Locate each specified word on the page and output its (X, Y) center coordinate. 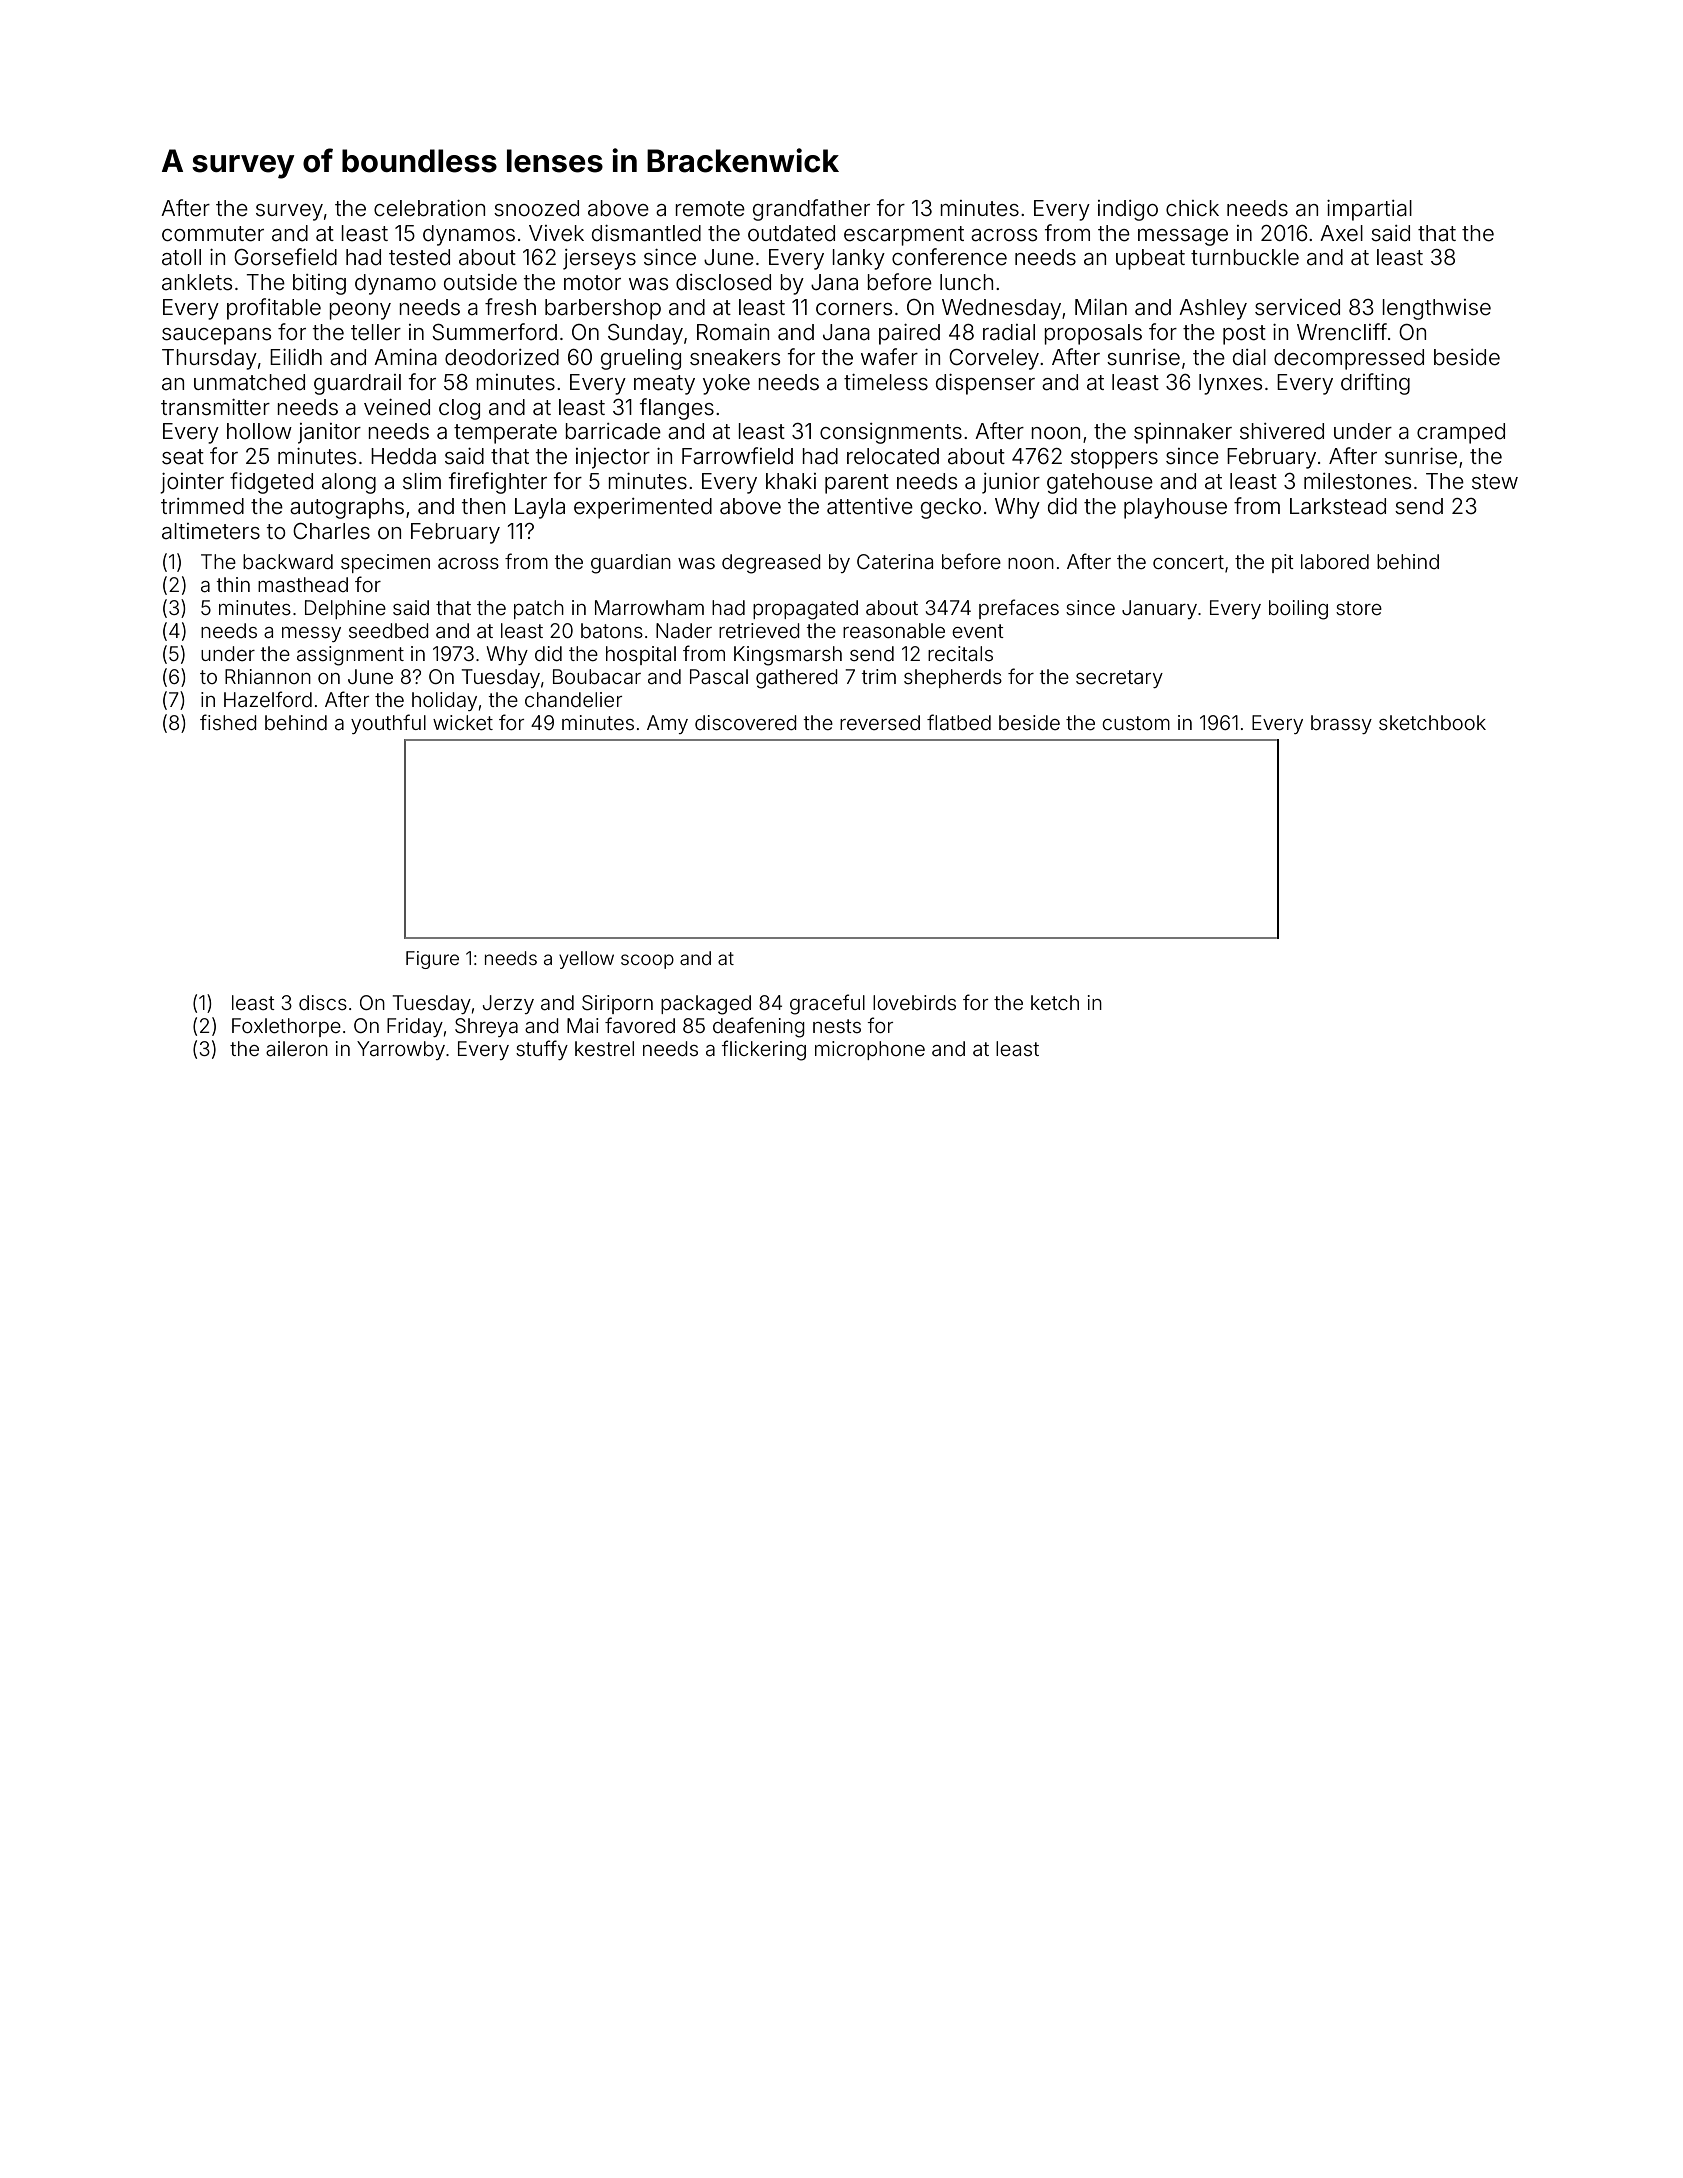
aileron (297, 1048)
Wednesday (1001, 309)
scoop (647, 961)
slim (422, 481)
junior (1011, 483)
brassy (1341, 724)
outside (480, 282)
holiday (444, 701)
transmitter (215, 407)
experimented (643, 508)
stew (1495, 482)
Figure (432, 960)
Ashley (1213, 309)
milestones (1357, 481)
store (1359, 608)
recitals (960, 653)
